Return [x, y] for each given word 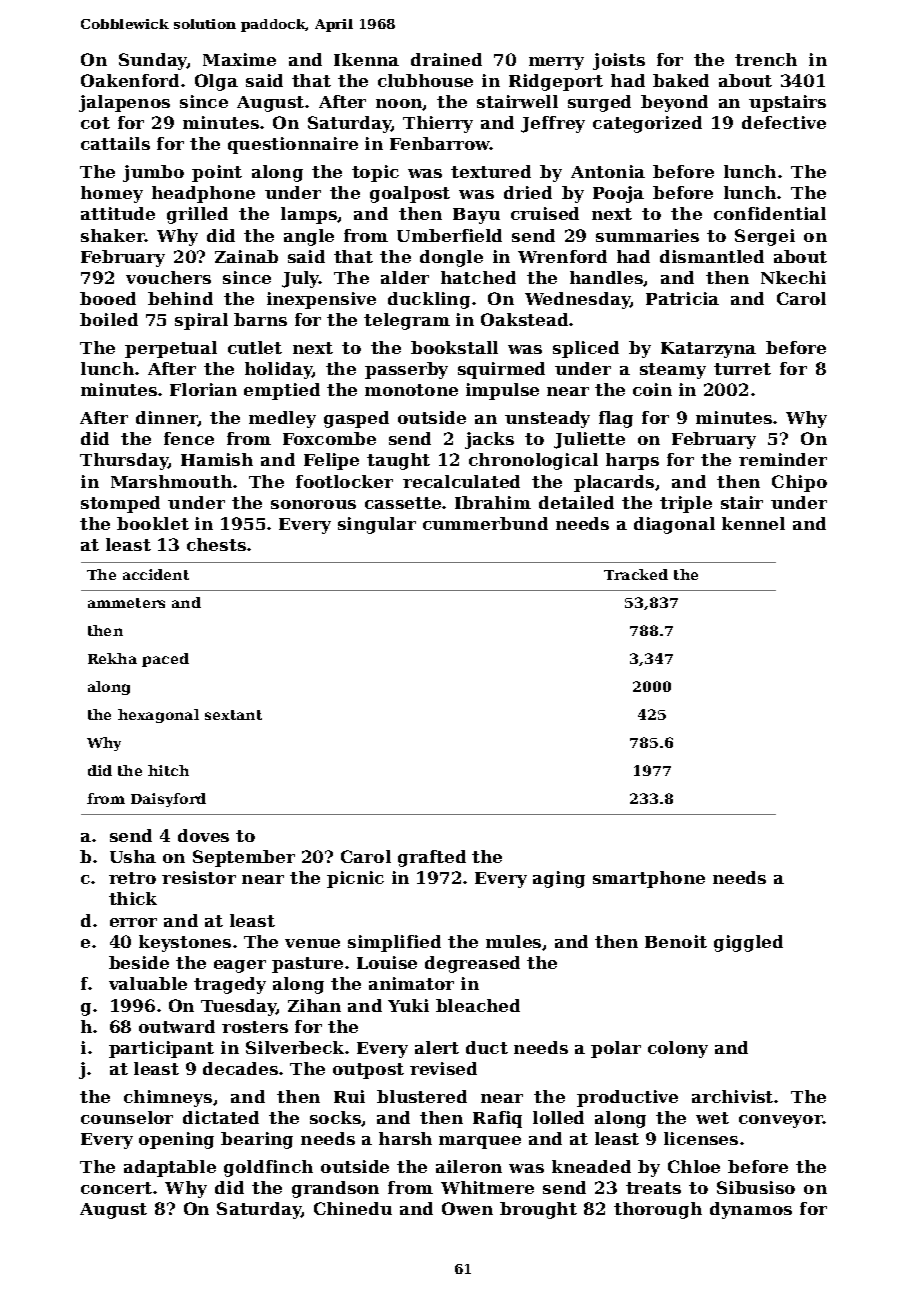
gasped [356, 419]
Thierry [438, 124]
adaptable [170, 1168]
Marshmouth [171, 481]
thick [133, 898]
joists [619, 61]
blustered [422, 1096]
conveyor [781, 1121]
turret [742, 369]
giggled [748, 943]
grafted [432, 858]
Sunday [153, 61]
